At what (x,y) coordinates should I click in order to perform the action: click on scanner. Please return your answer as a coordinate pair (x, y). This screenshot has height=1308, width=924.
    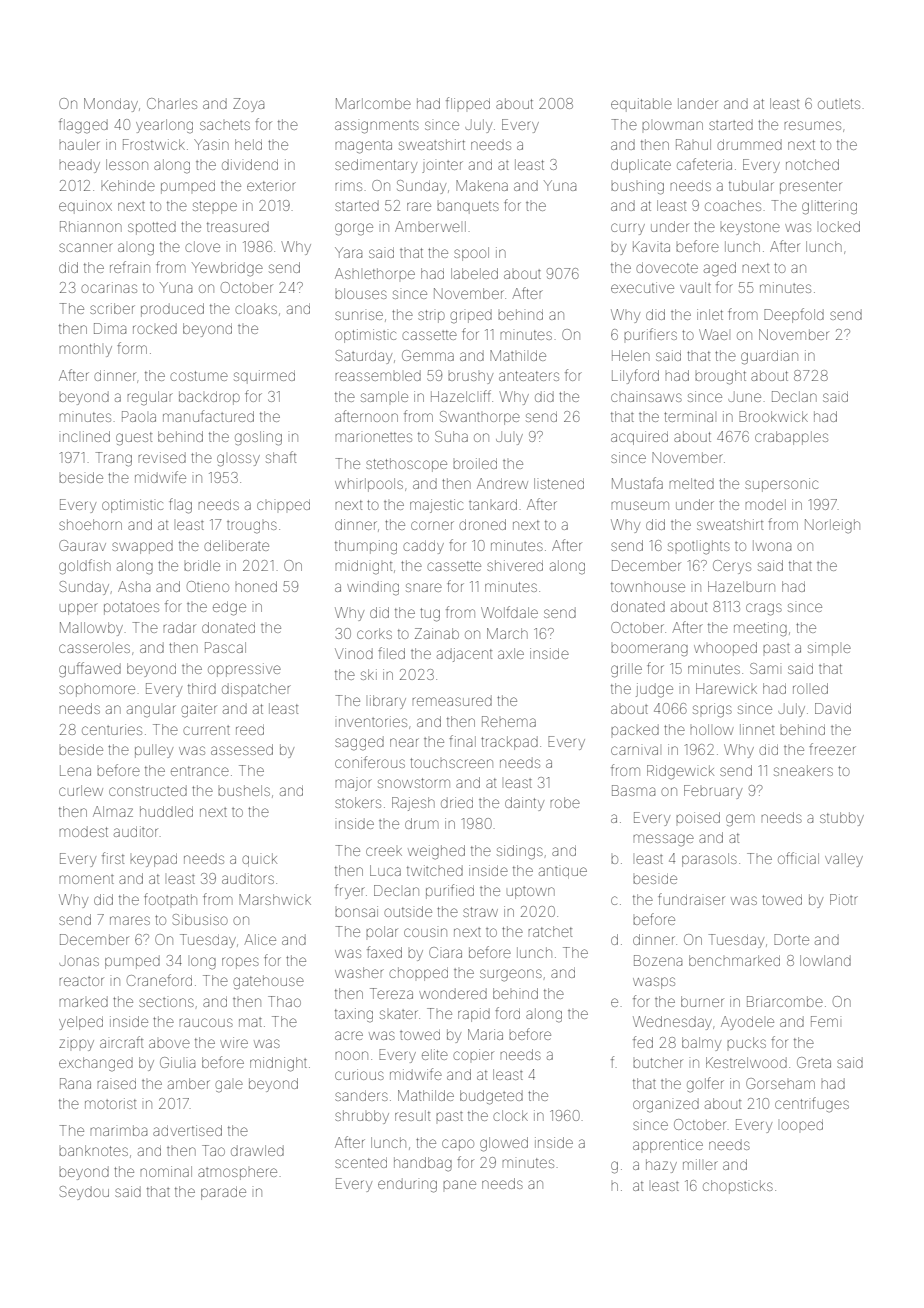
    Looking at the image, I should click on (86, 247).
